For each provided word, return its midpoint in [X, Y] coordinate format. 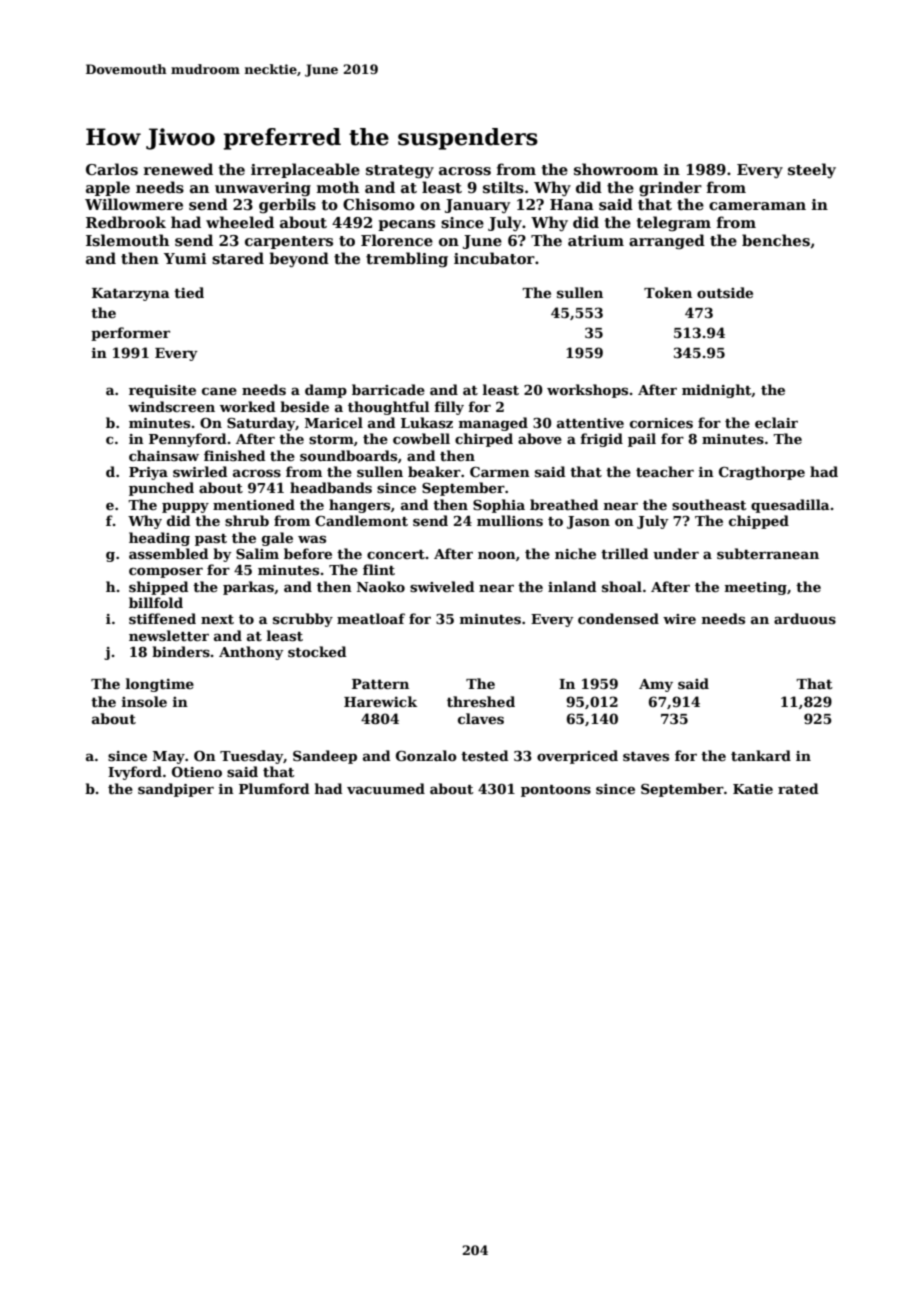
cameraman [757, 206]
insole [144, 701]
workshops [587, 391]
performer [130, 334]
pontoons [556, 791]
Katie [753, 789]
